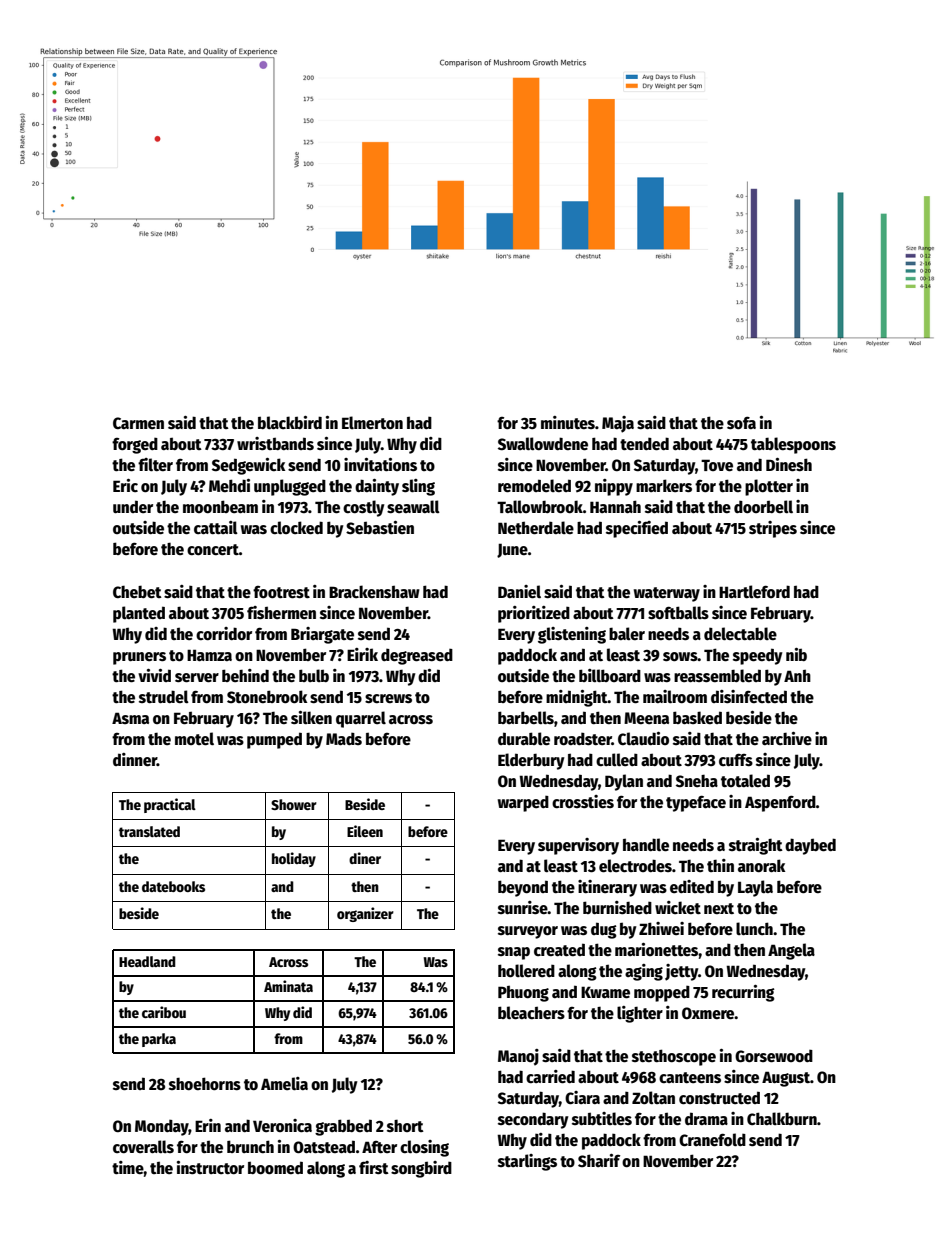 This screenshot has height=1233, width=952. What do you see at coordinates (421, 1169) in the screenshot?
I see `songbird` at bounding box center [421, 1169].
